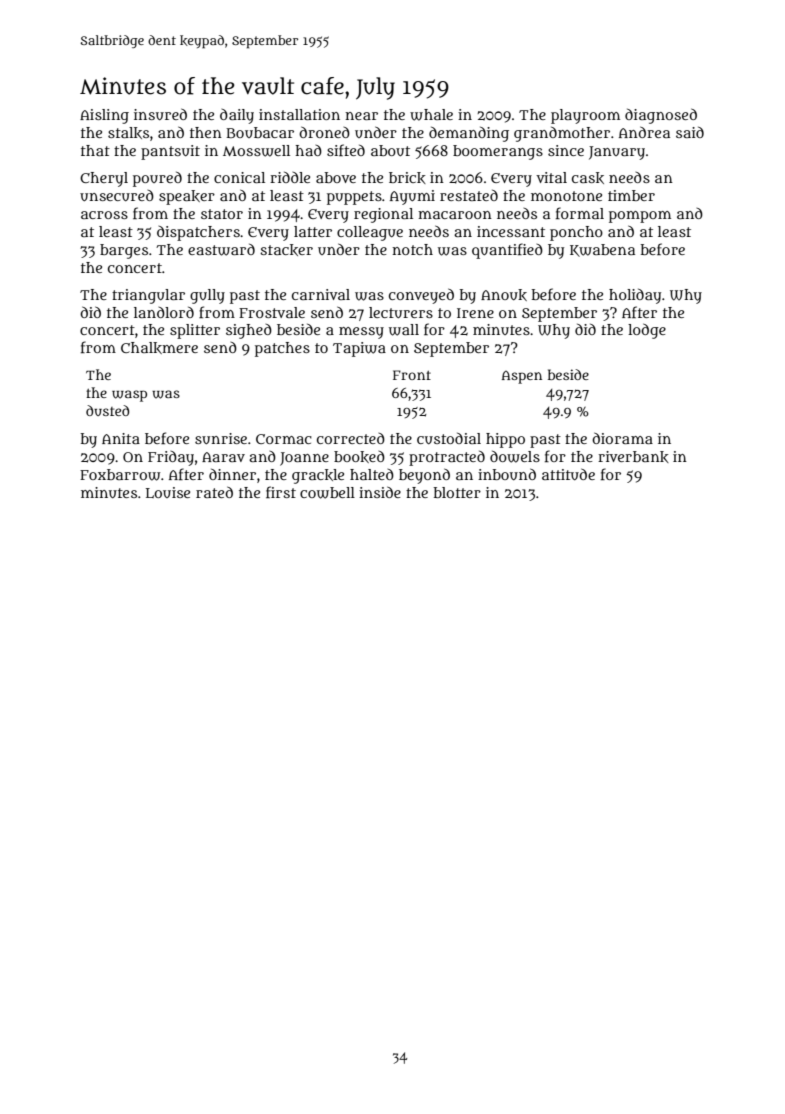  What do you see at coordinates (361, 116) in the image?
I see `near` at bounding box center [361, 116].
